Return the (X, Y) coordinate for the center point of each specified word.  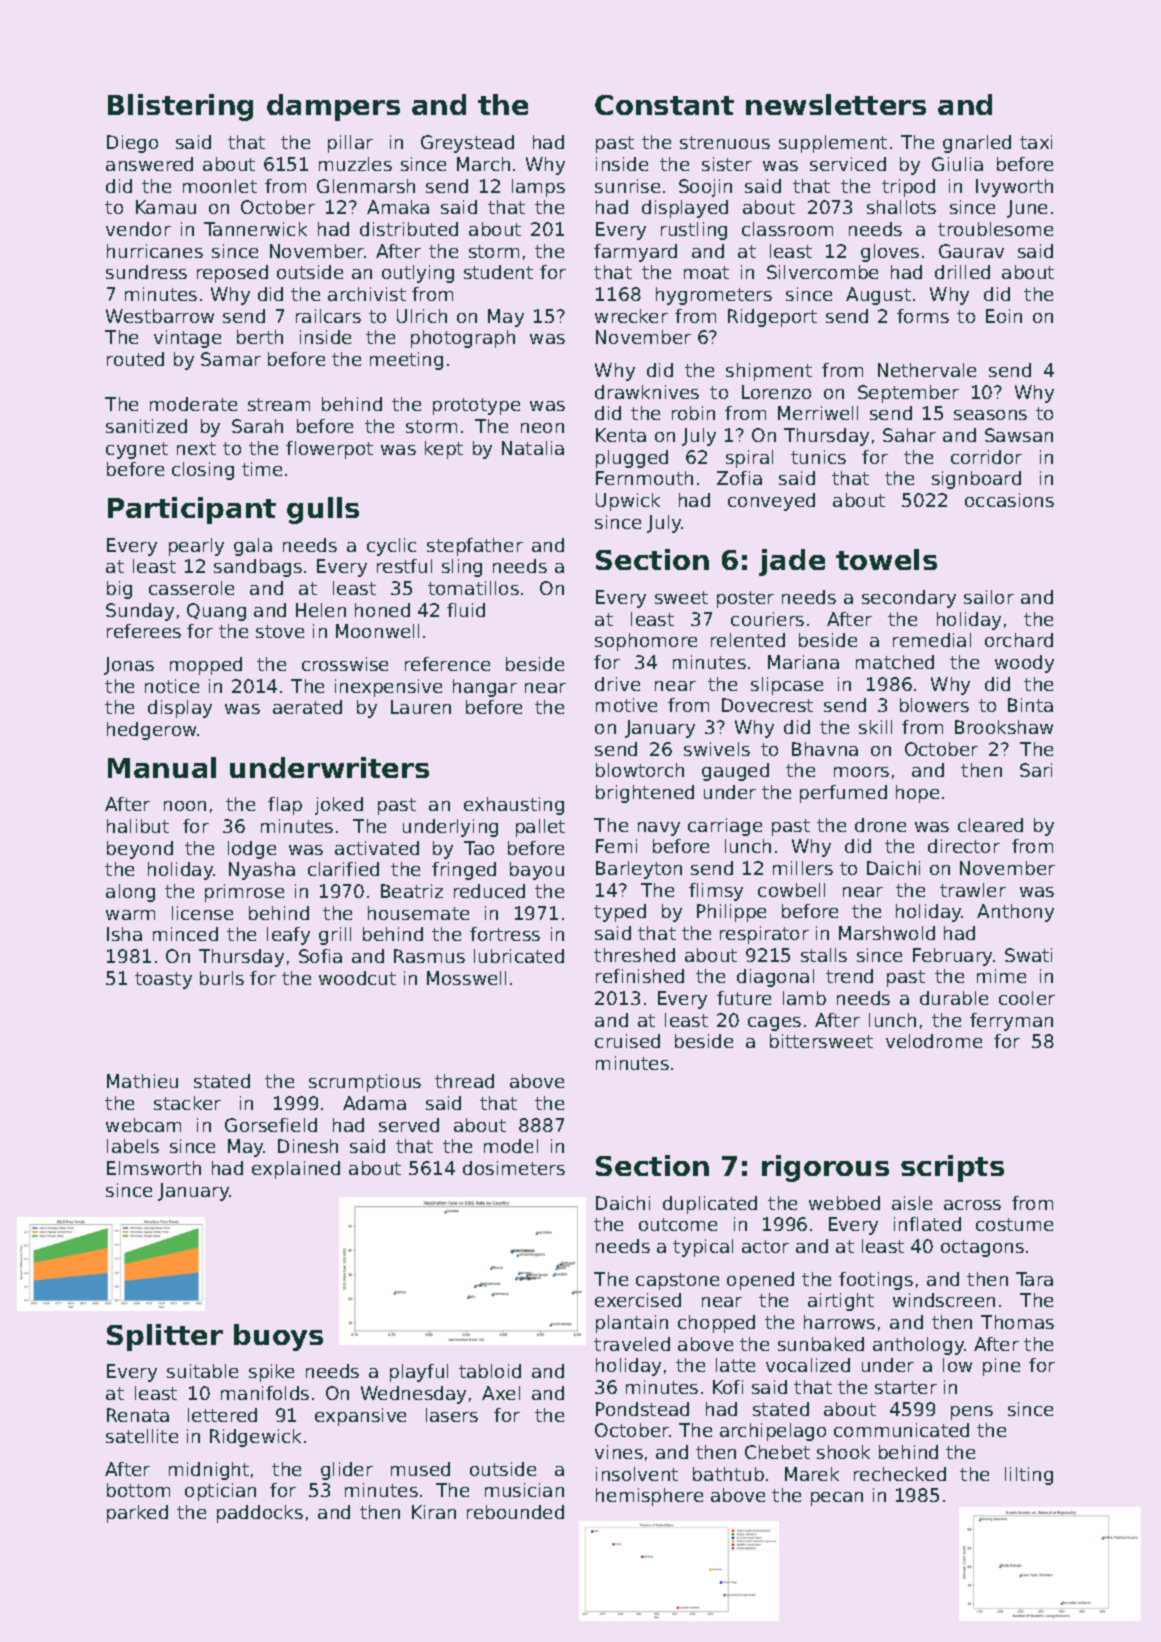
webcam (143, 1125)
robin (693, 413)
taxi (1036, 142)
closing (203, 471)
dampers (333, 107)
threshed (634, 955)
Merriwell (818, 413)
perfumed (843, 794)
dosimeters (514, 1168)
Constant (664, 105)
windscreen (944, 1300)
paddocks (260, 1514)
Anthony (1015, 913)
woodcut (357, 978)
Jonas (129, 666)
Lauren (421, 707)
